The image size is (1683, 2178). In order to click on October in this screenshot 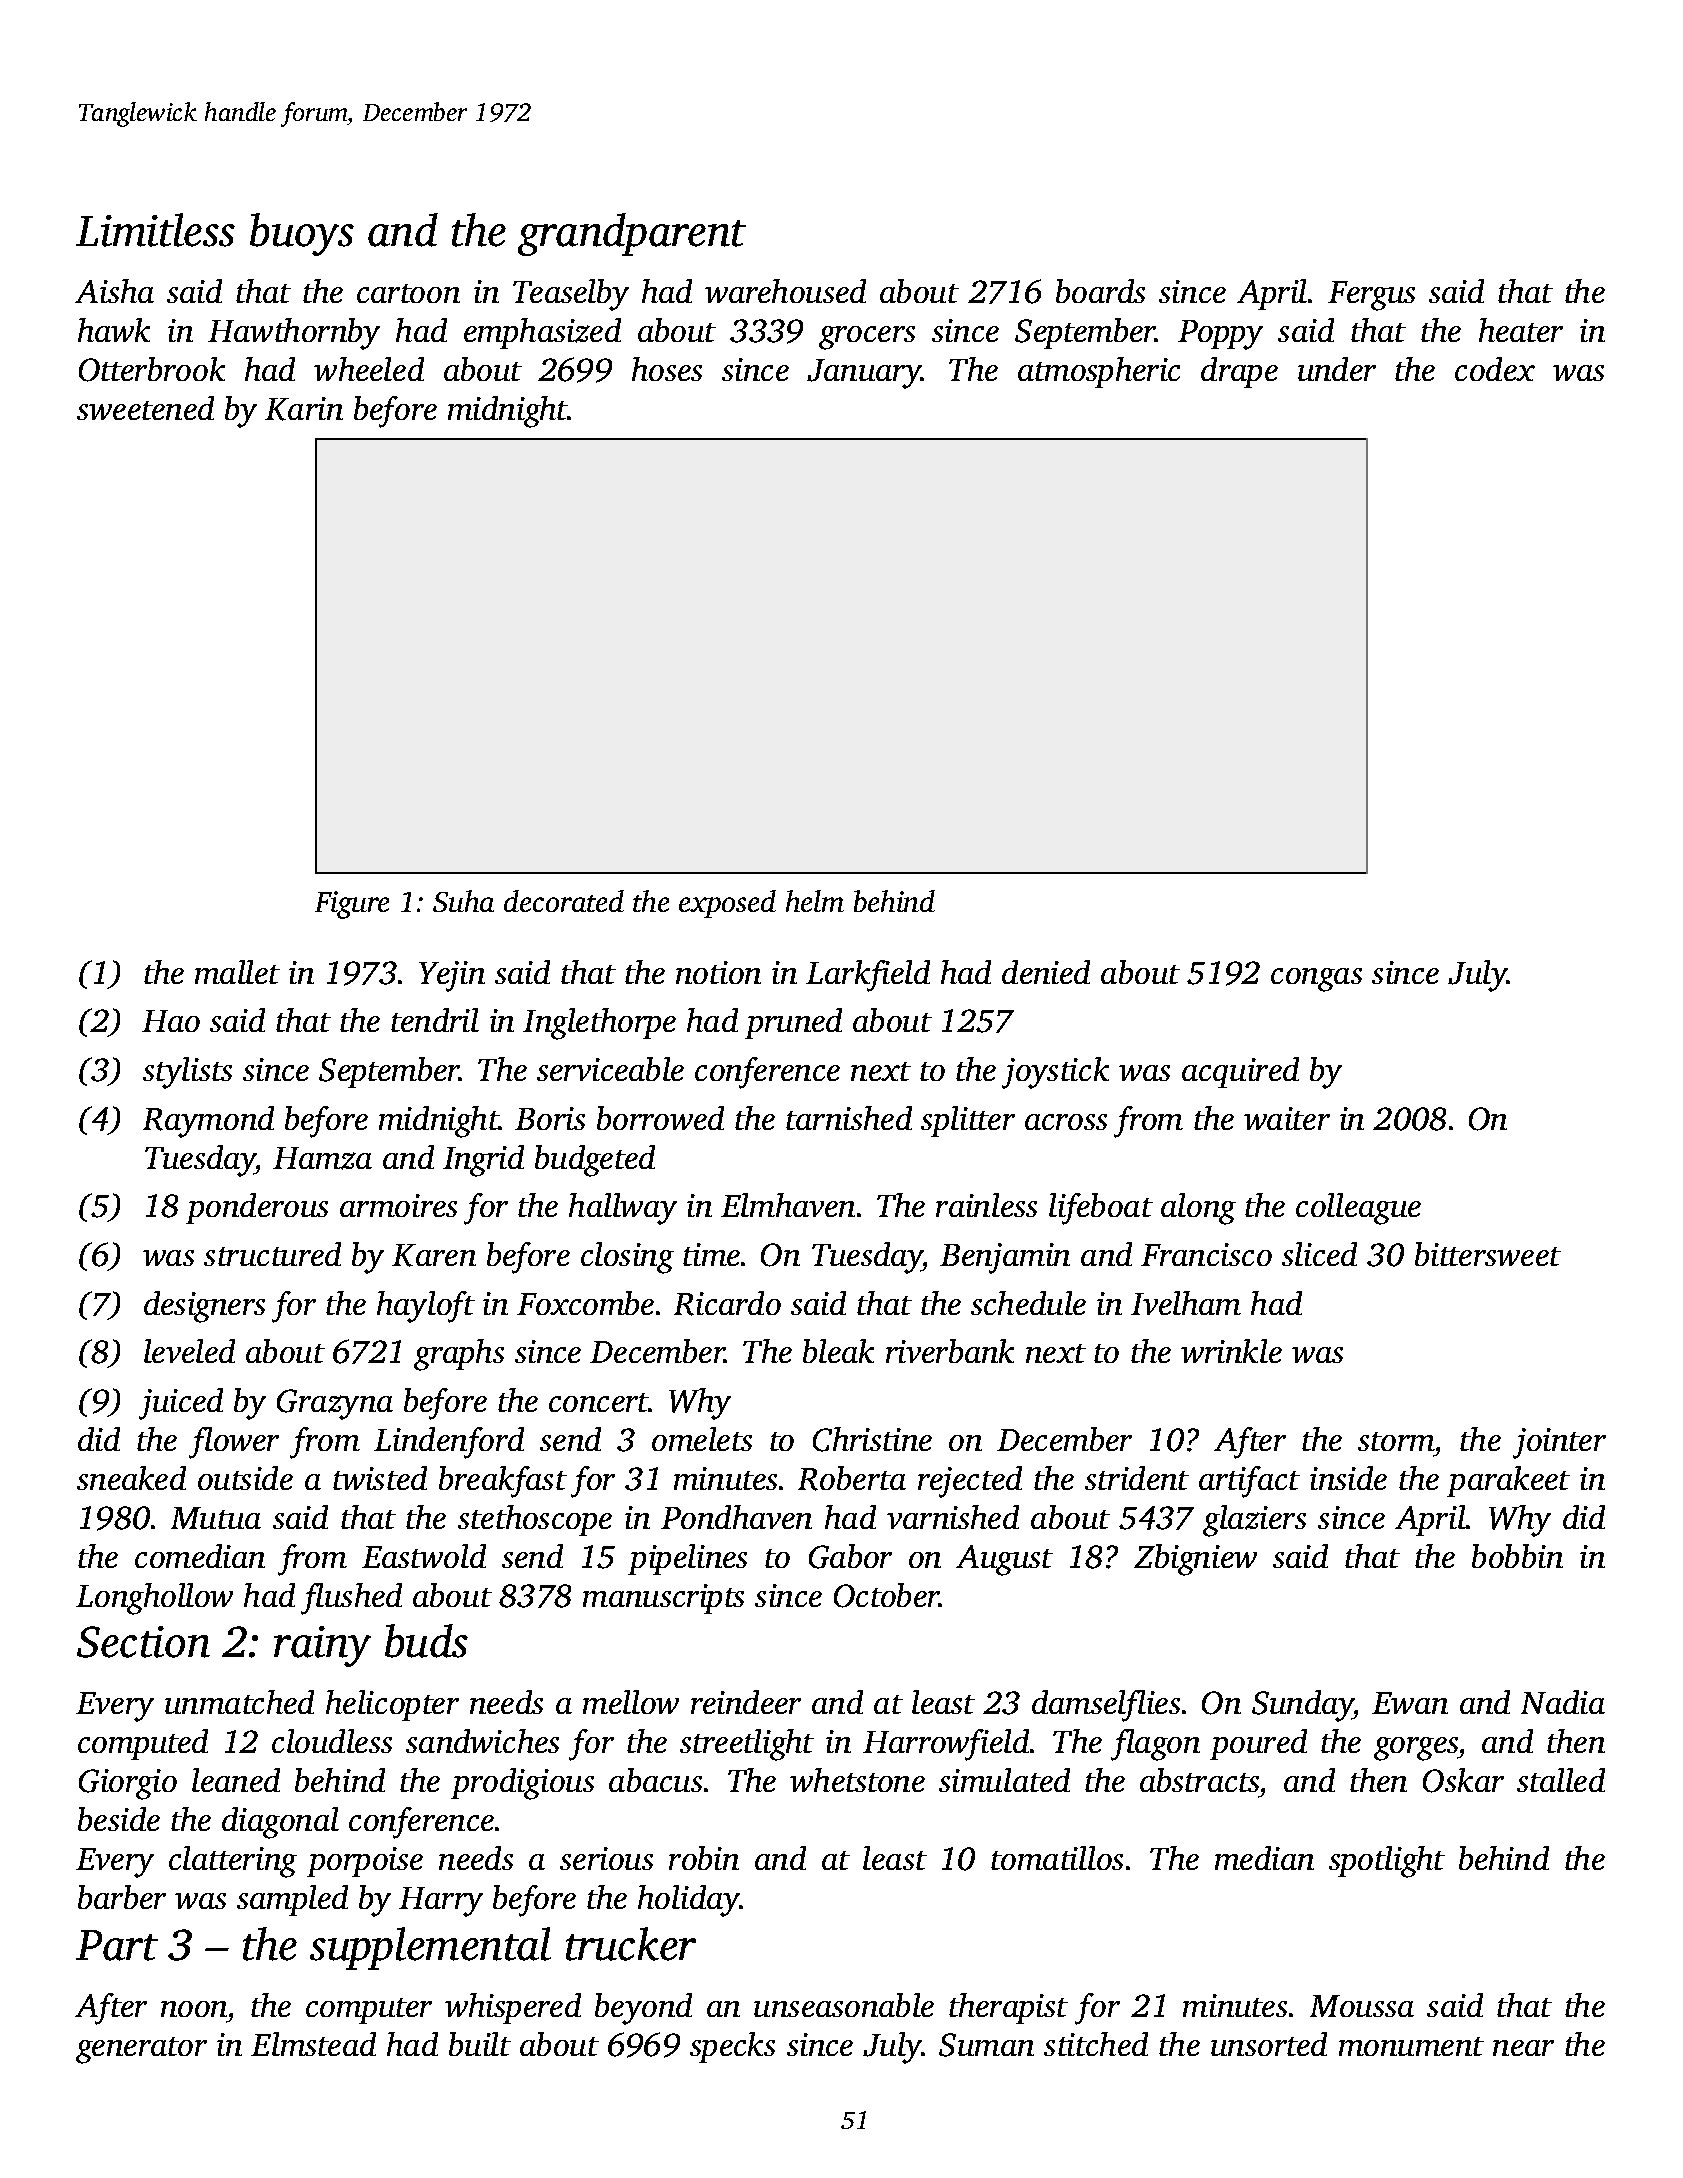, I will do `click(886, 1595)`.
